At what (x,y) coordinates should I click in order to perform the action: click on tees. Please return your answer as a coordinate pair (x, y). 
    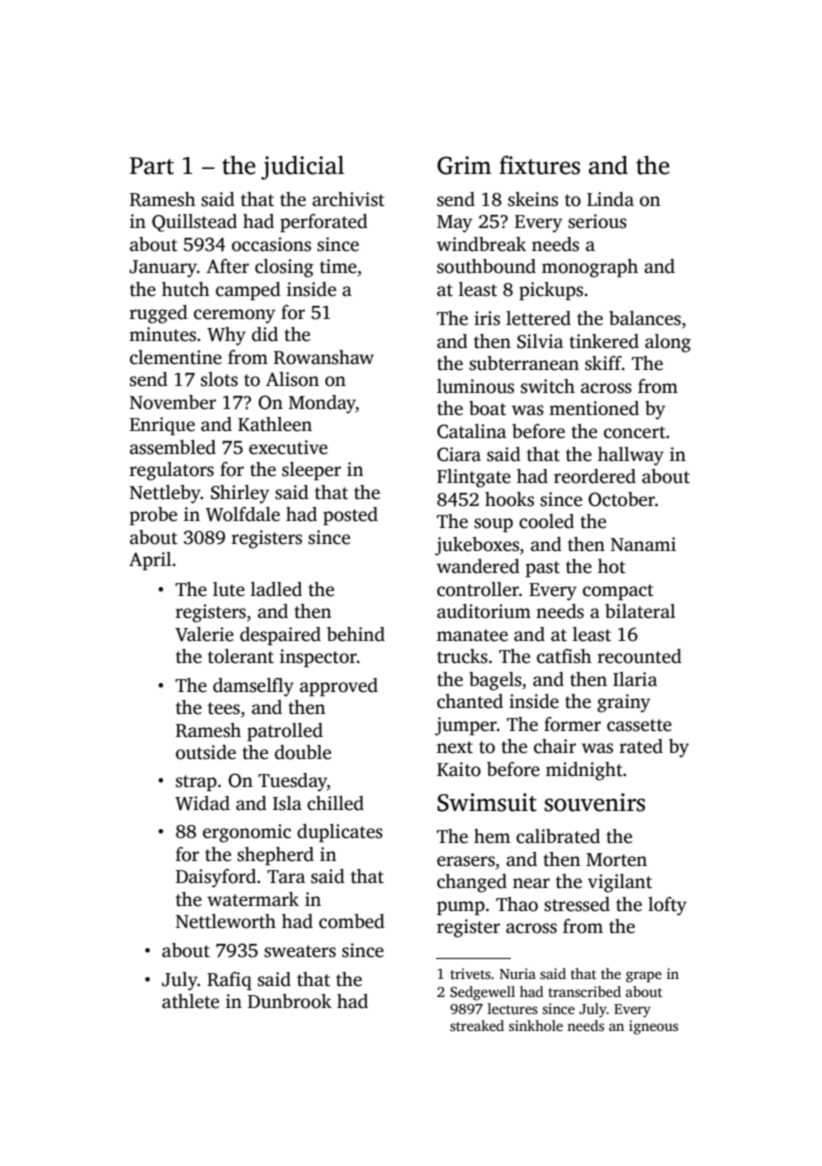
    Looking at the image, I should click on (224, 708).
